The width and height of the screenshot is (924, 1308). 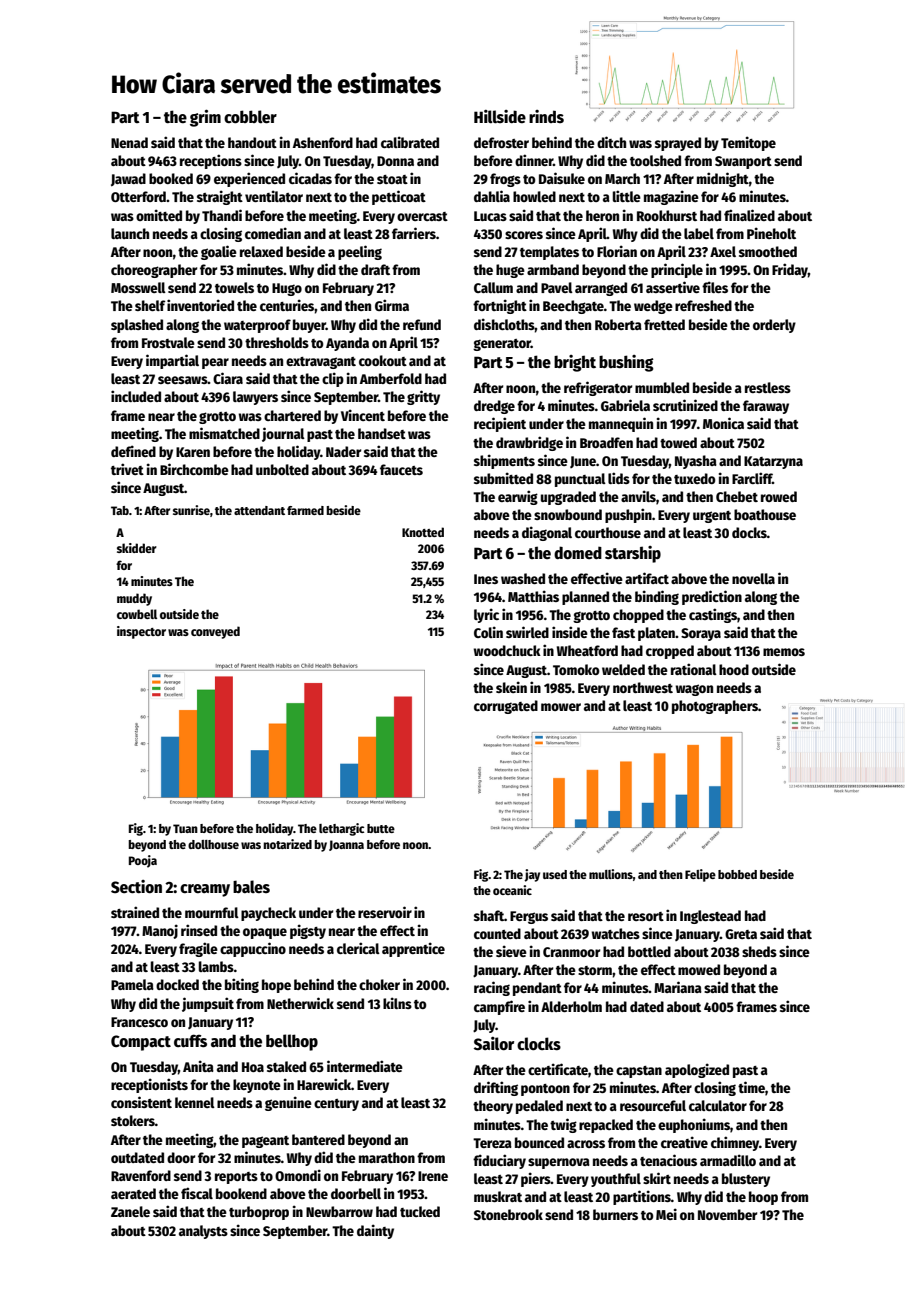 What do you see at coordinates (611, 142) in the screenshot?
I see `ditch` at bounding box center [611, 142].
